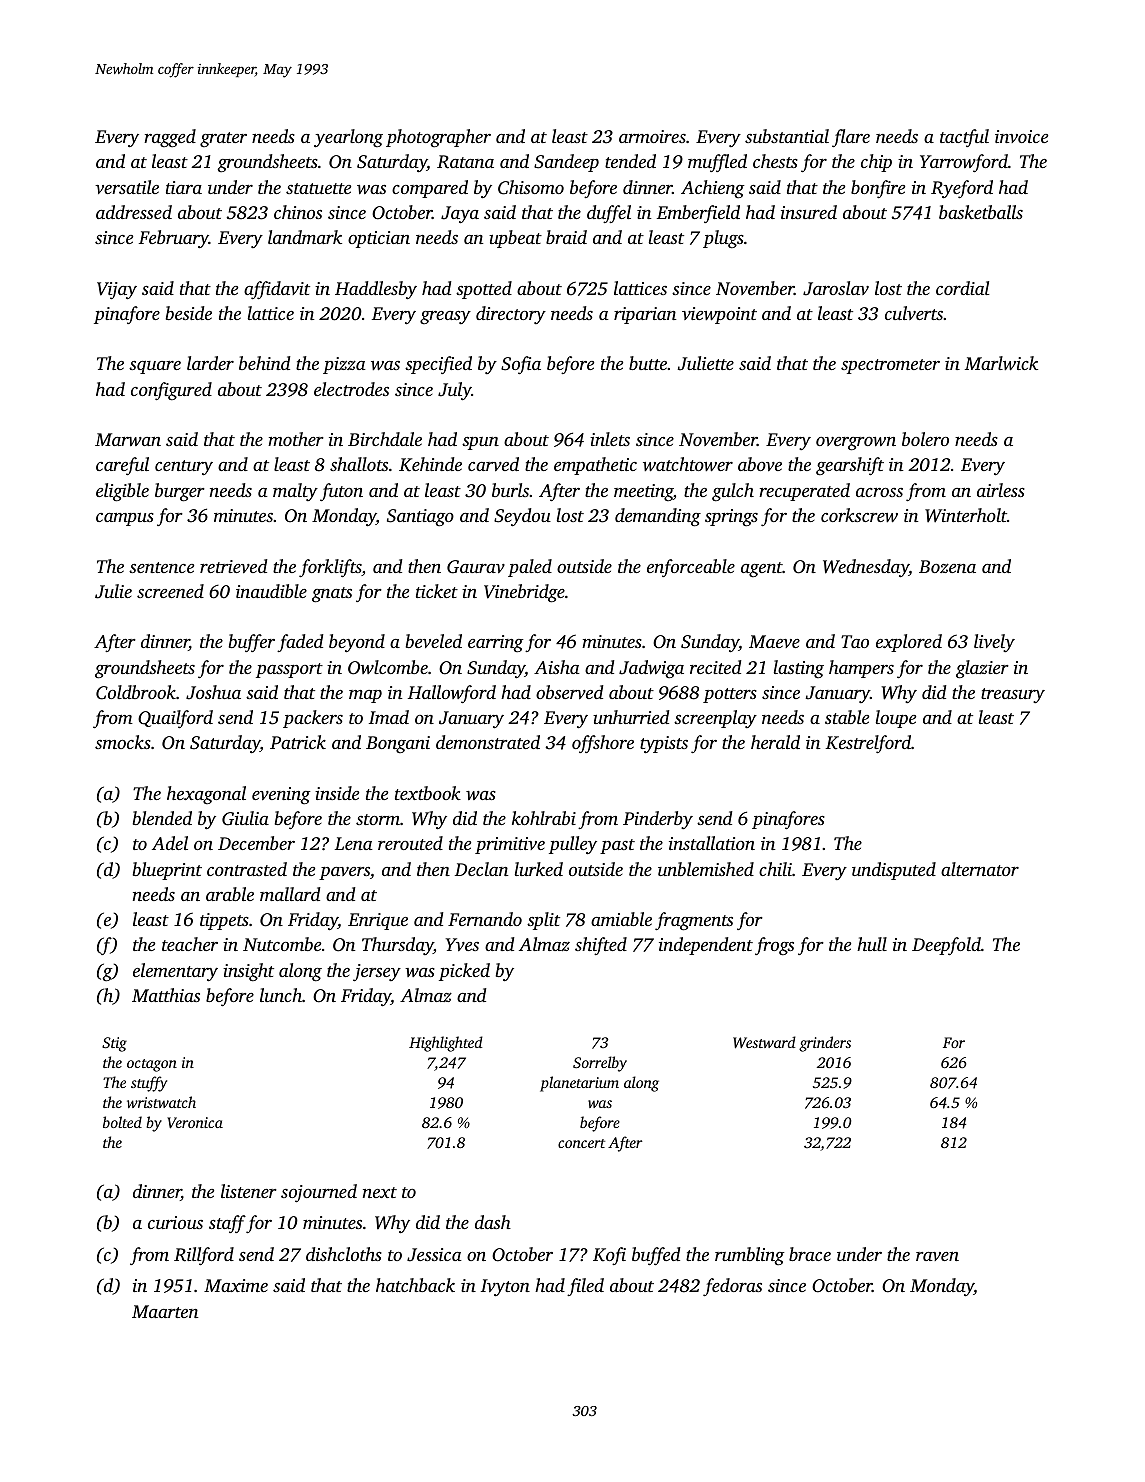 This screenshot has width=1145, height=1482. Describe the element at coordinates (281, 995) in the screenshot. I see `lunch` at that location.
